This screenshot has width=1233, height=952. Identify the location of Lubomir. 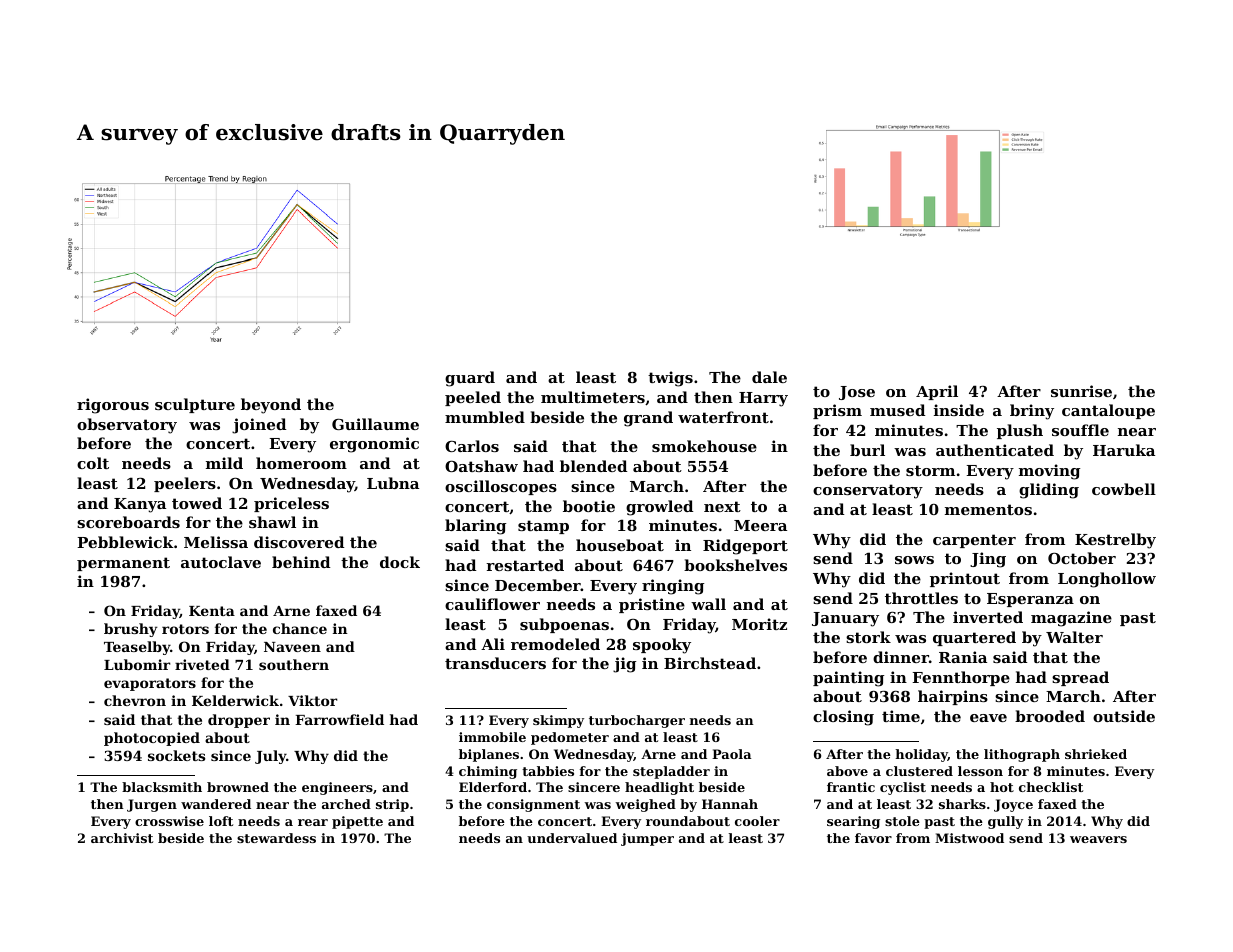
(137, 664).
